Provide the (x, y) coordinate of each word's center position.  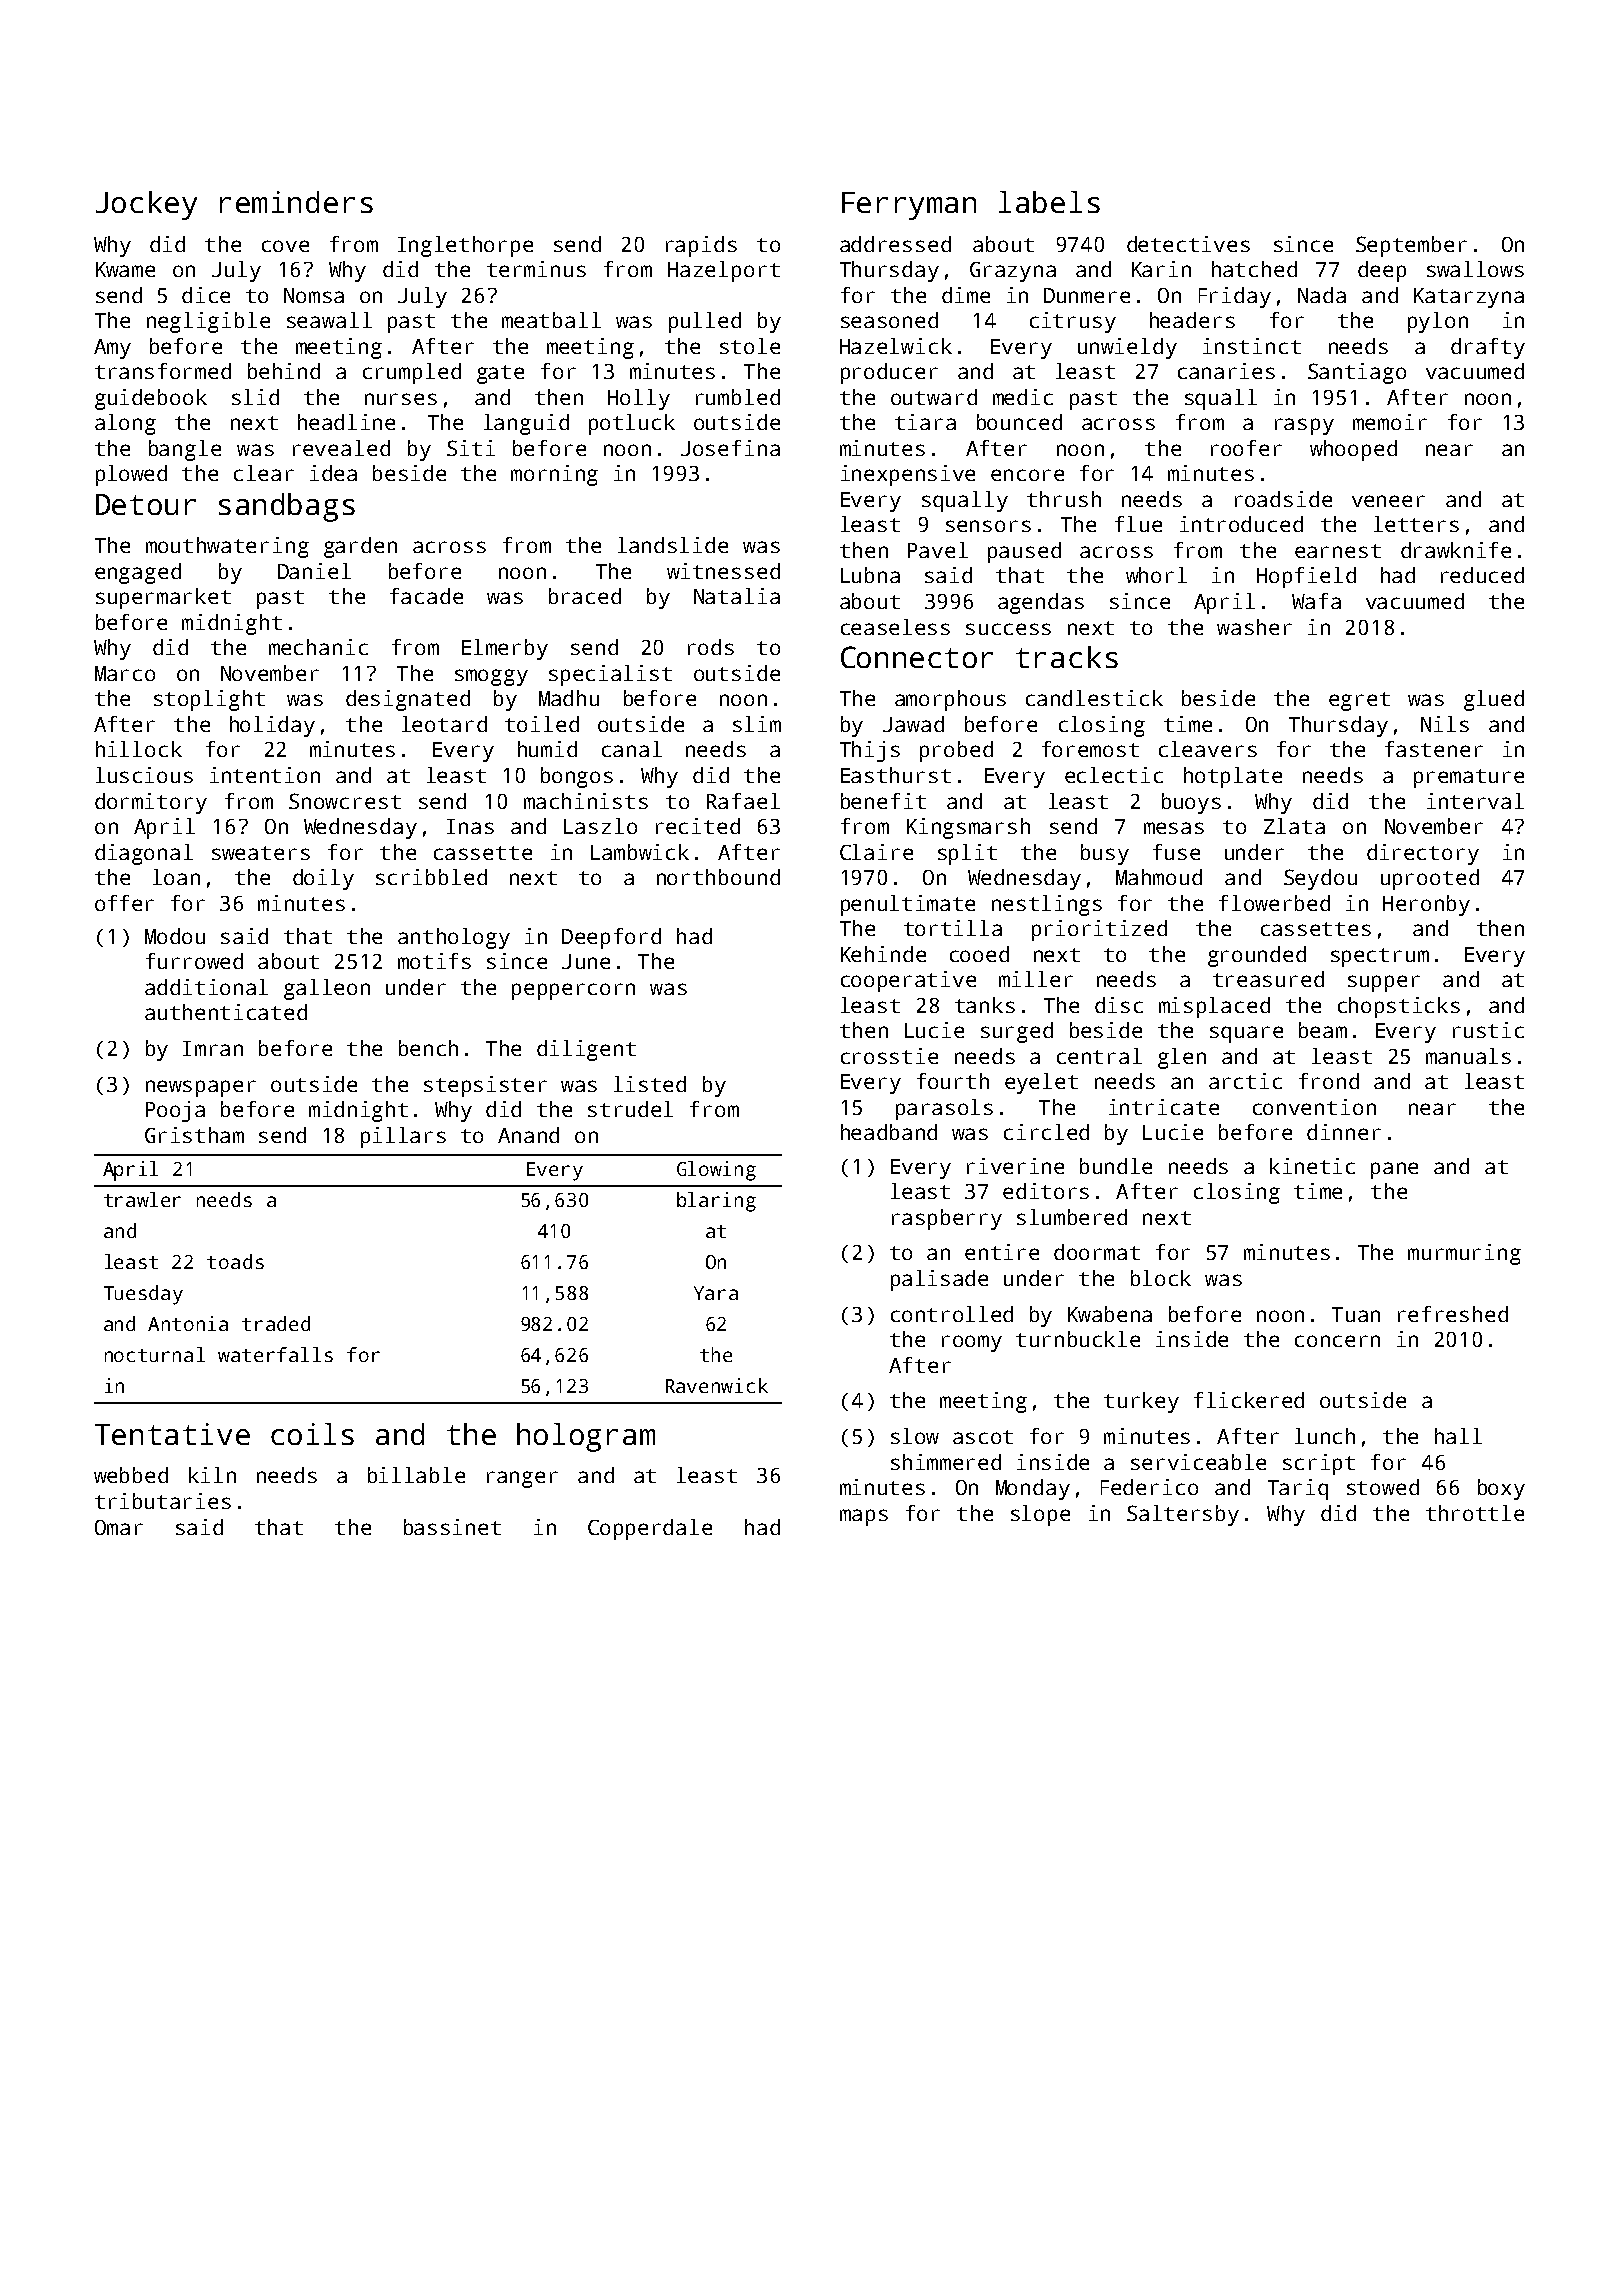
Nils (1445, 724)
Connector (917, 657)
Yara (716, 1293)
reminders (296, 202)
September (1411, 246)
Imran (213, 1048)
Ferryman (909, 206)
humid (547, 749)
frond (1329, 1081)
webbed (131, 1475)
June (586, 961)
